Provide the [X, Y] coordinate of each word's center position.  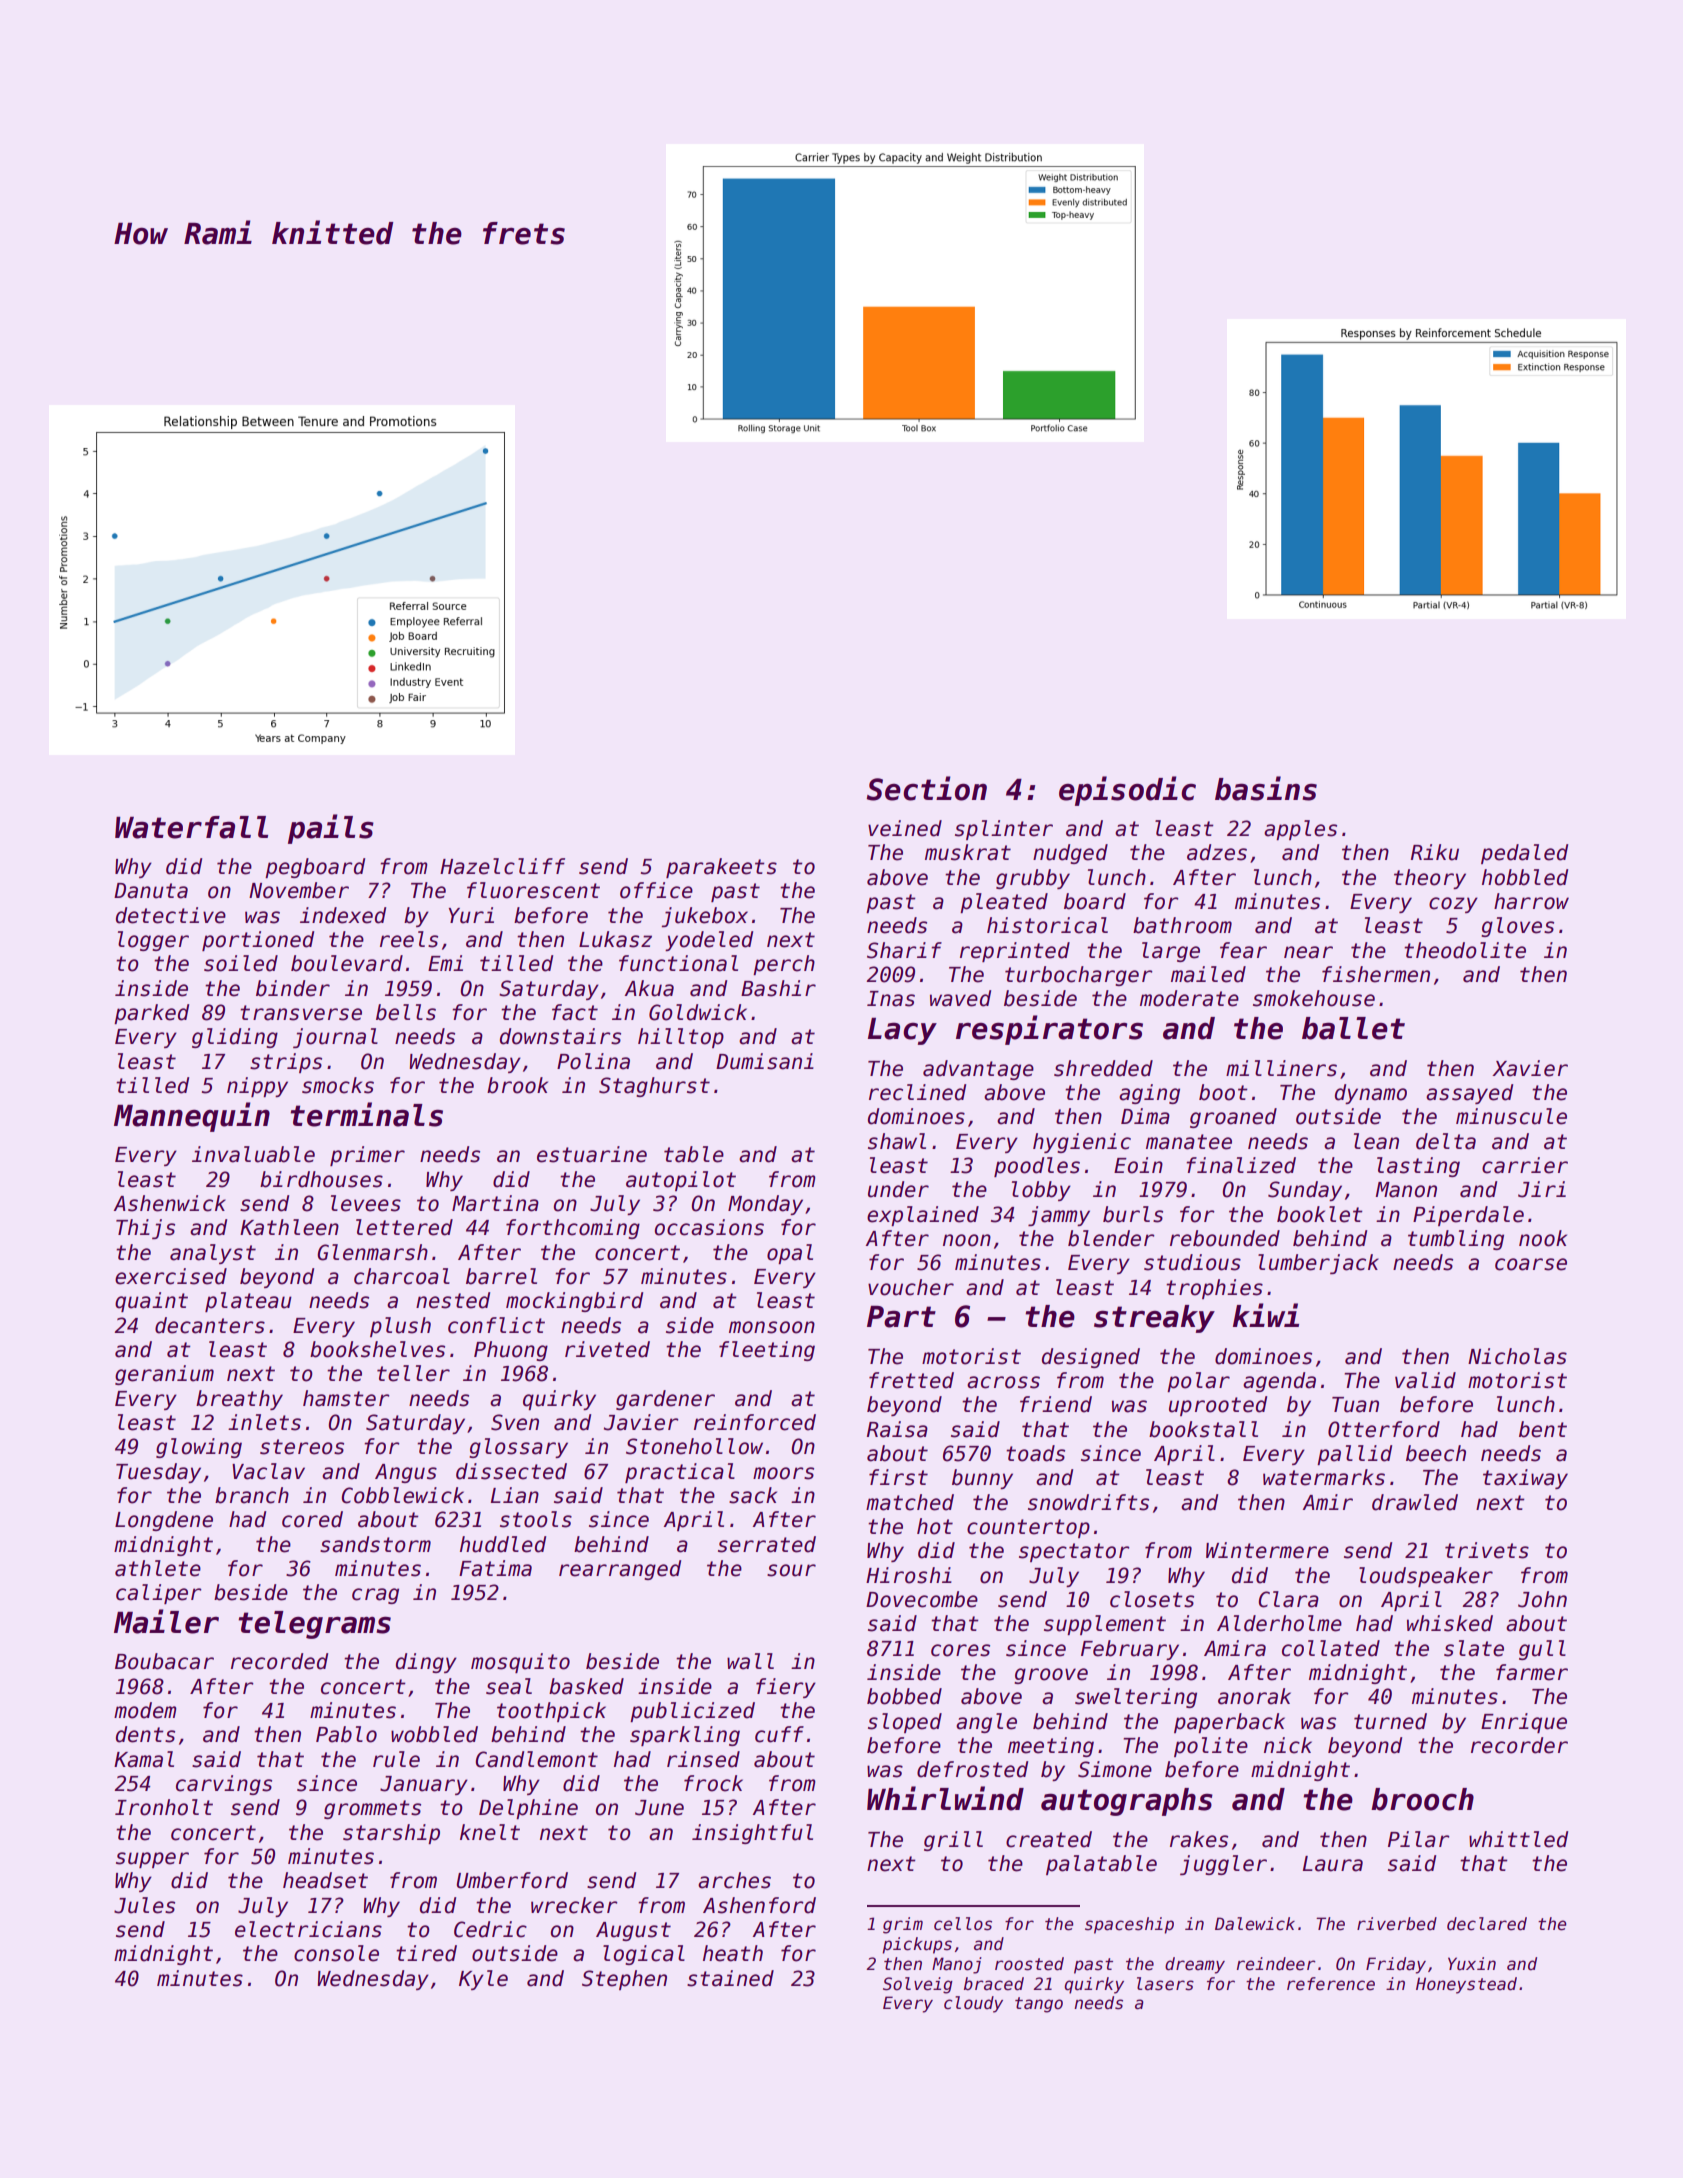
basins [1266, 788]
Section [926, 788]
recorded [279, 1661]
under [898, 1189]
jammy [1059, 1216]
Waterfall [191, 827]
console [336, 1953]
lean [1376, 1141]
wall [750, 1661]
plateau [248, 1302]
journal [335, 1038]
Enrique [1524, 1723]
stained [730, 1978]
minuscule [1511, 1116]
